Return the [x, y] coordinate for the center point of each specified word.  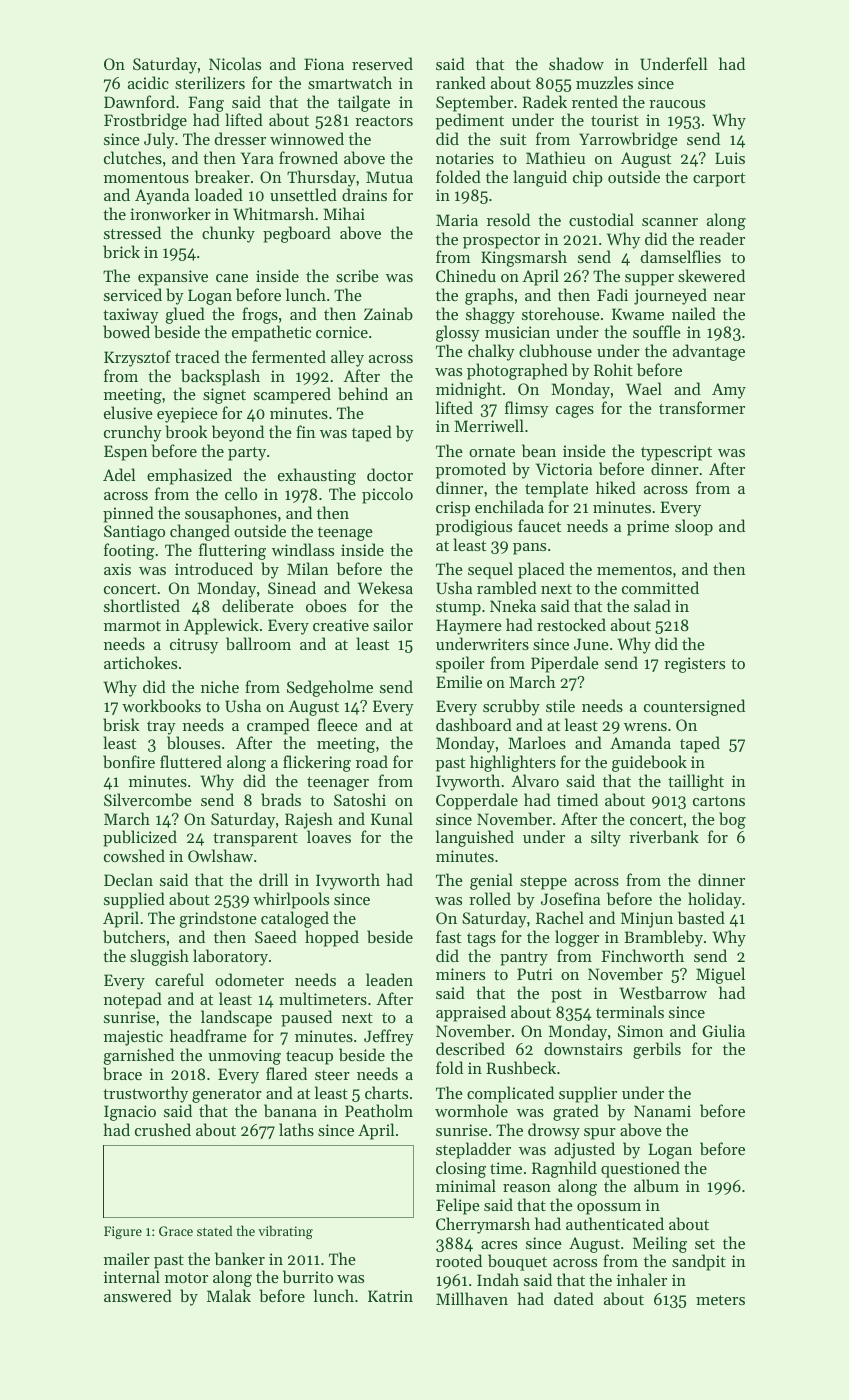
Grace [176, 1231]
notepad [133, 1000]
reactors [384, 121]
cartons [719, 801]
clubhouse [555, 350]
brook [186, 431]
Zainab [388, 313]
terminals [630, 1011]
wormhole [471, 1110]
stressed [132, 232]
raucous [677, 104]
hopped [332, 938]
